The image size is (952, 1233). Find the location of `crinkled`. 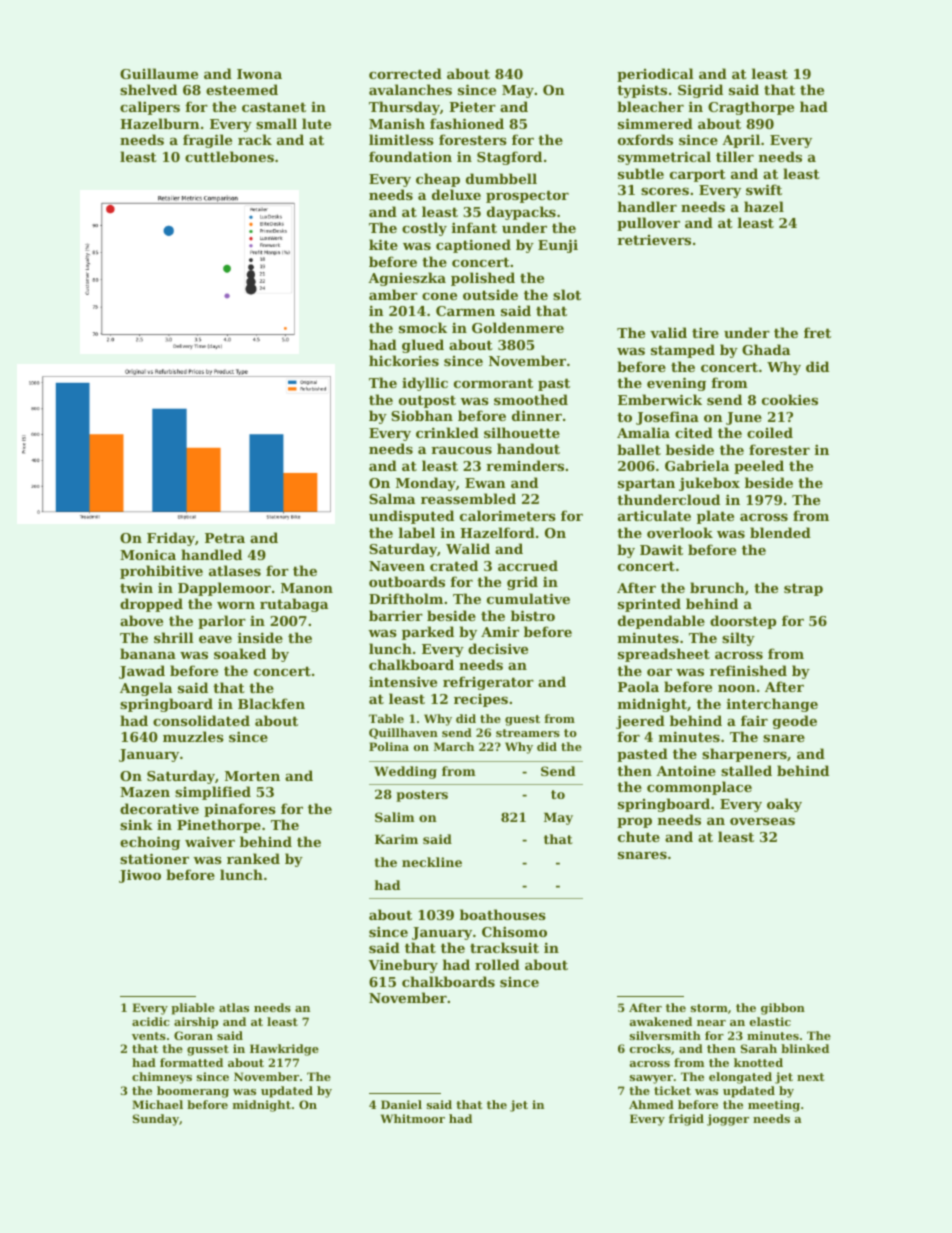

crinkled is located at coordinates (447, 432).
